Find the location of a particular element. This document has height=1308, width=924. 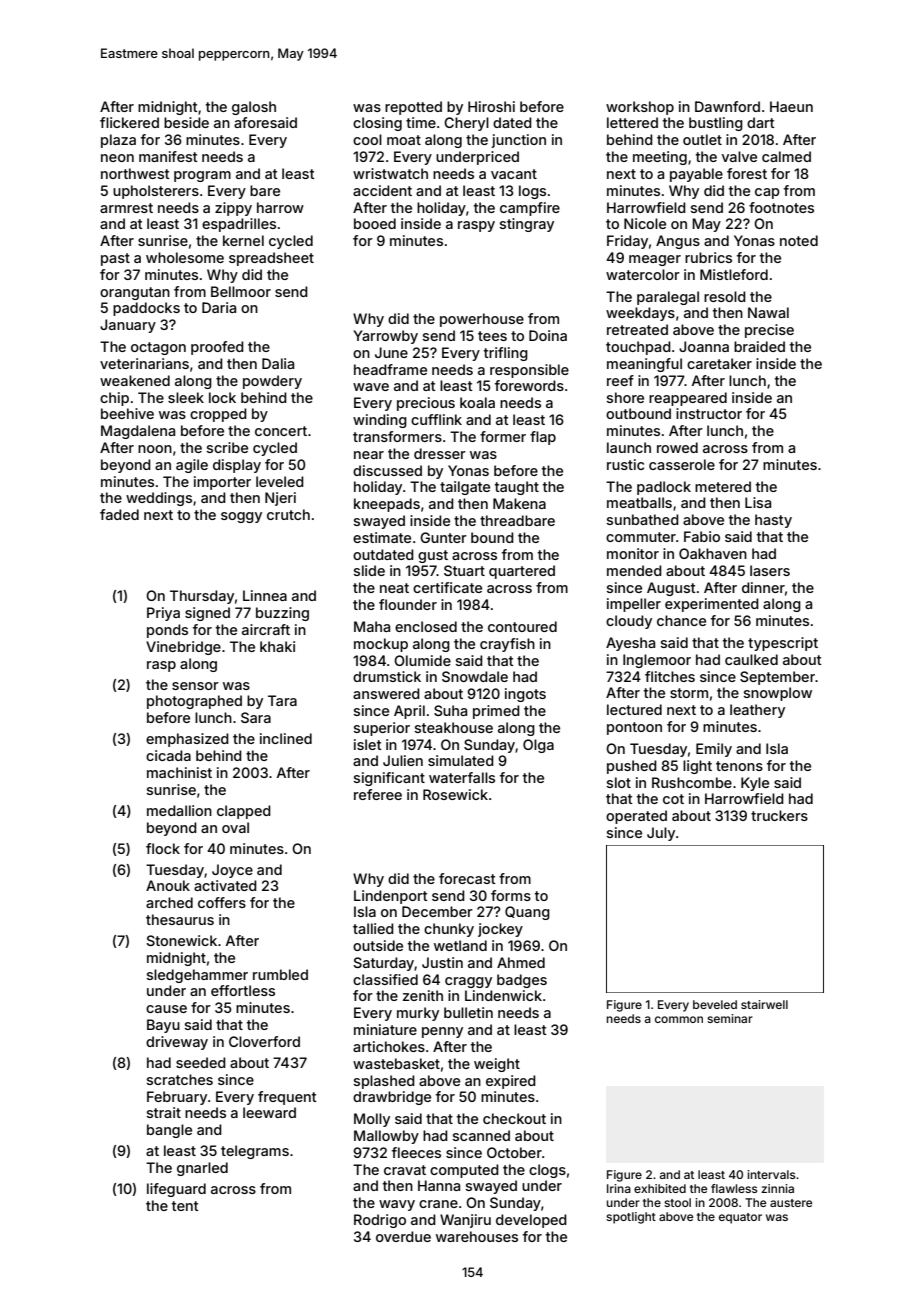

Sara is located at coordinates (256, 717).
